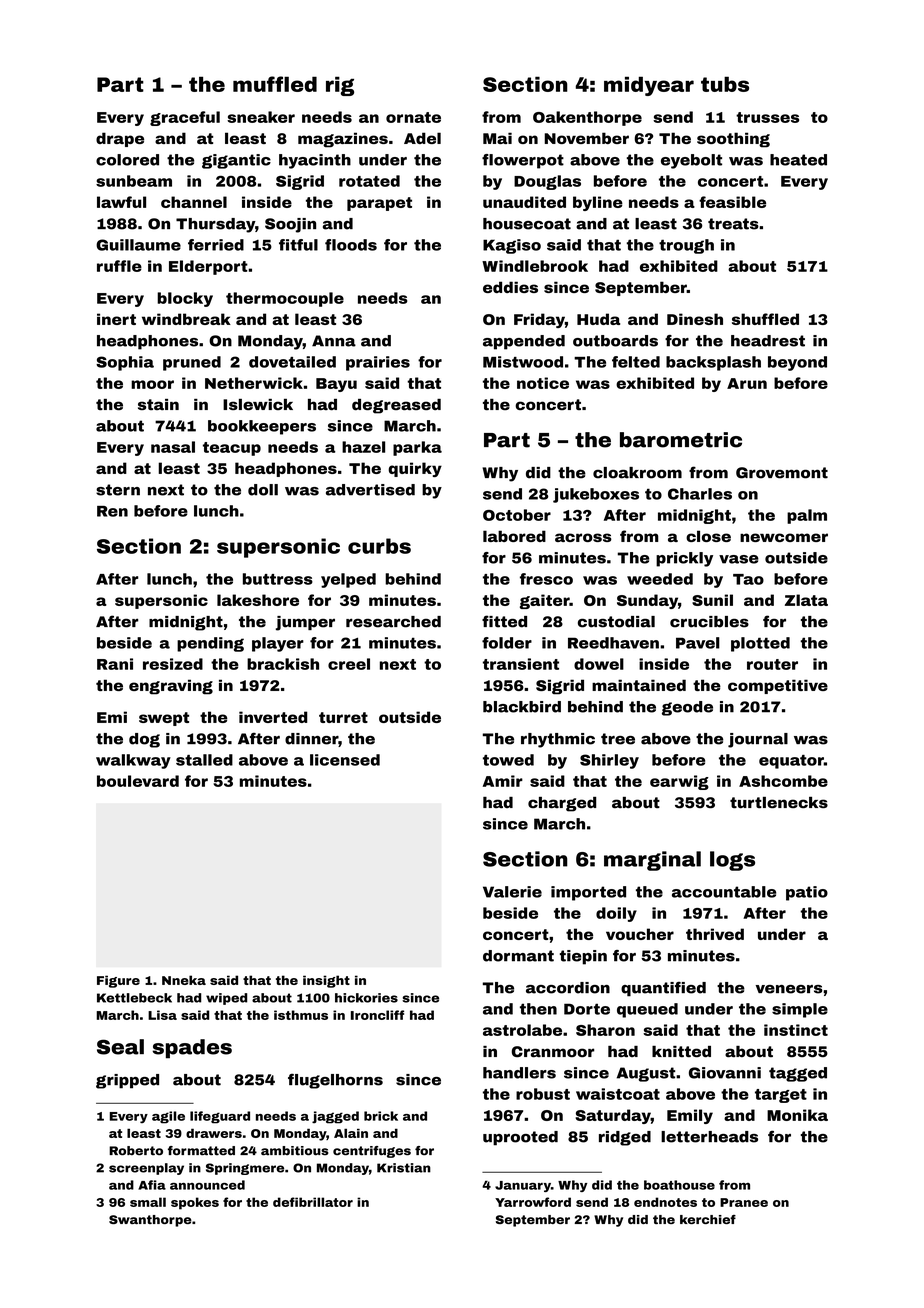 The height and width of the image is (1308, 924). I want to click on barometric, so click(681, 440).
